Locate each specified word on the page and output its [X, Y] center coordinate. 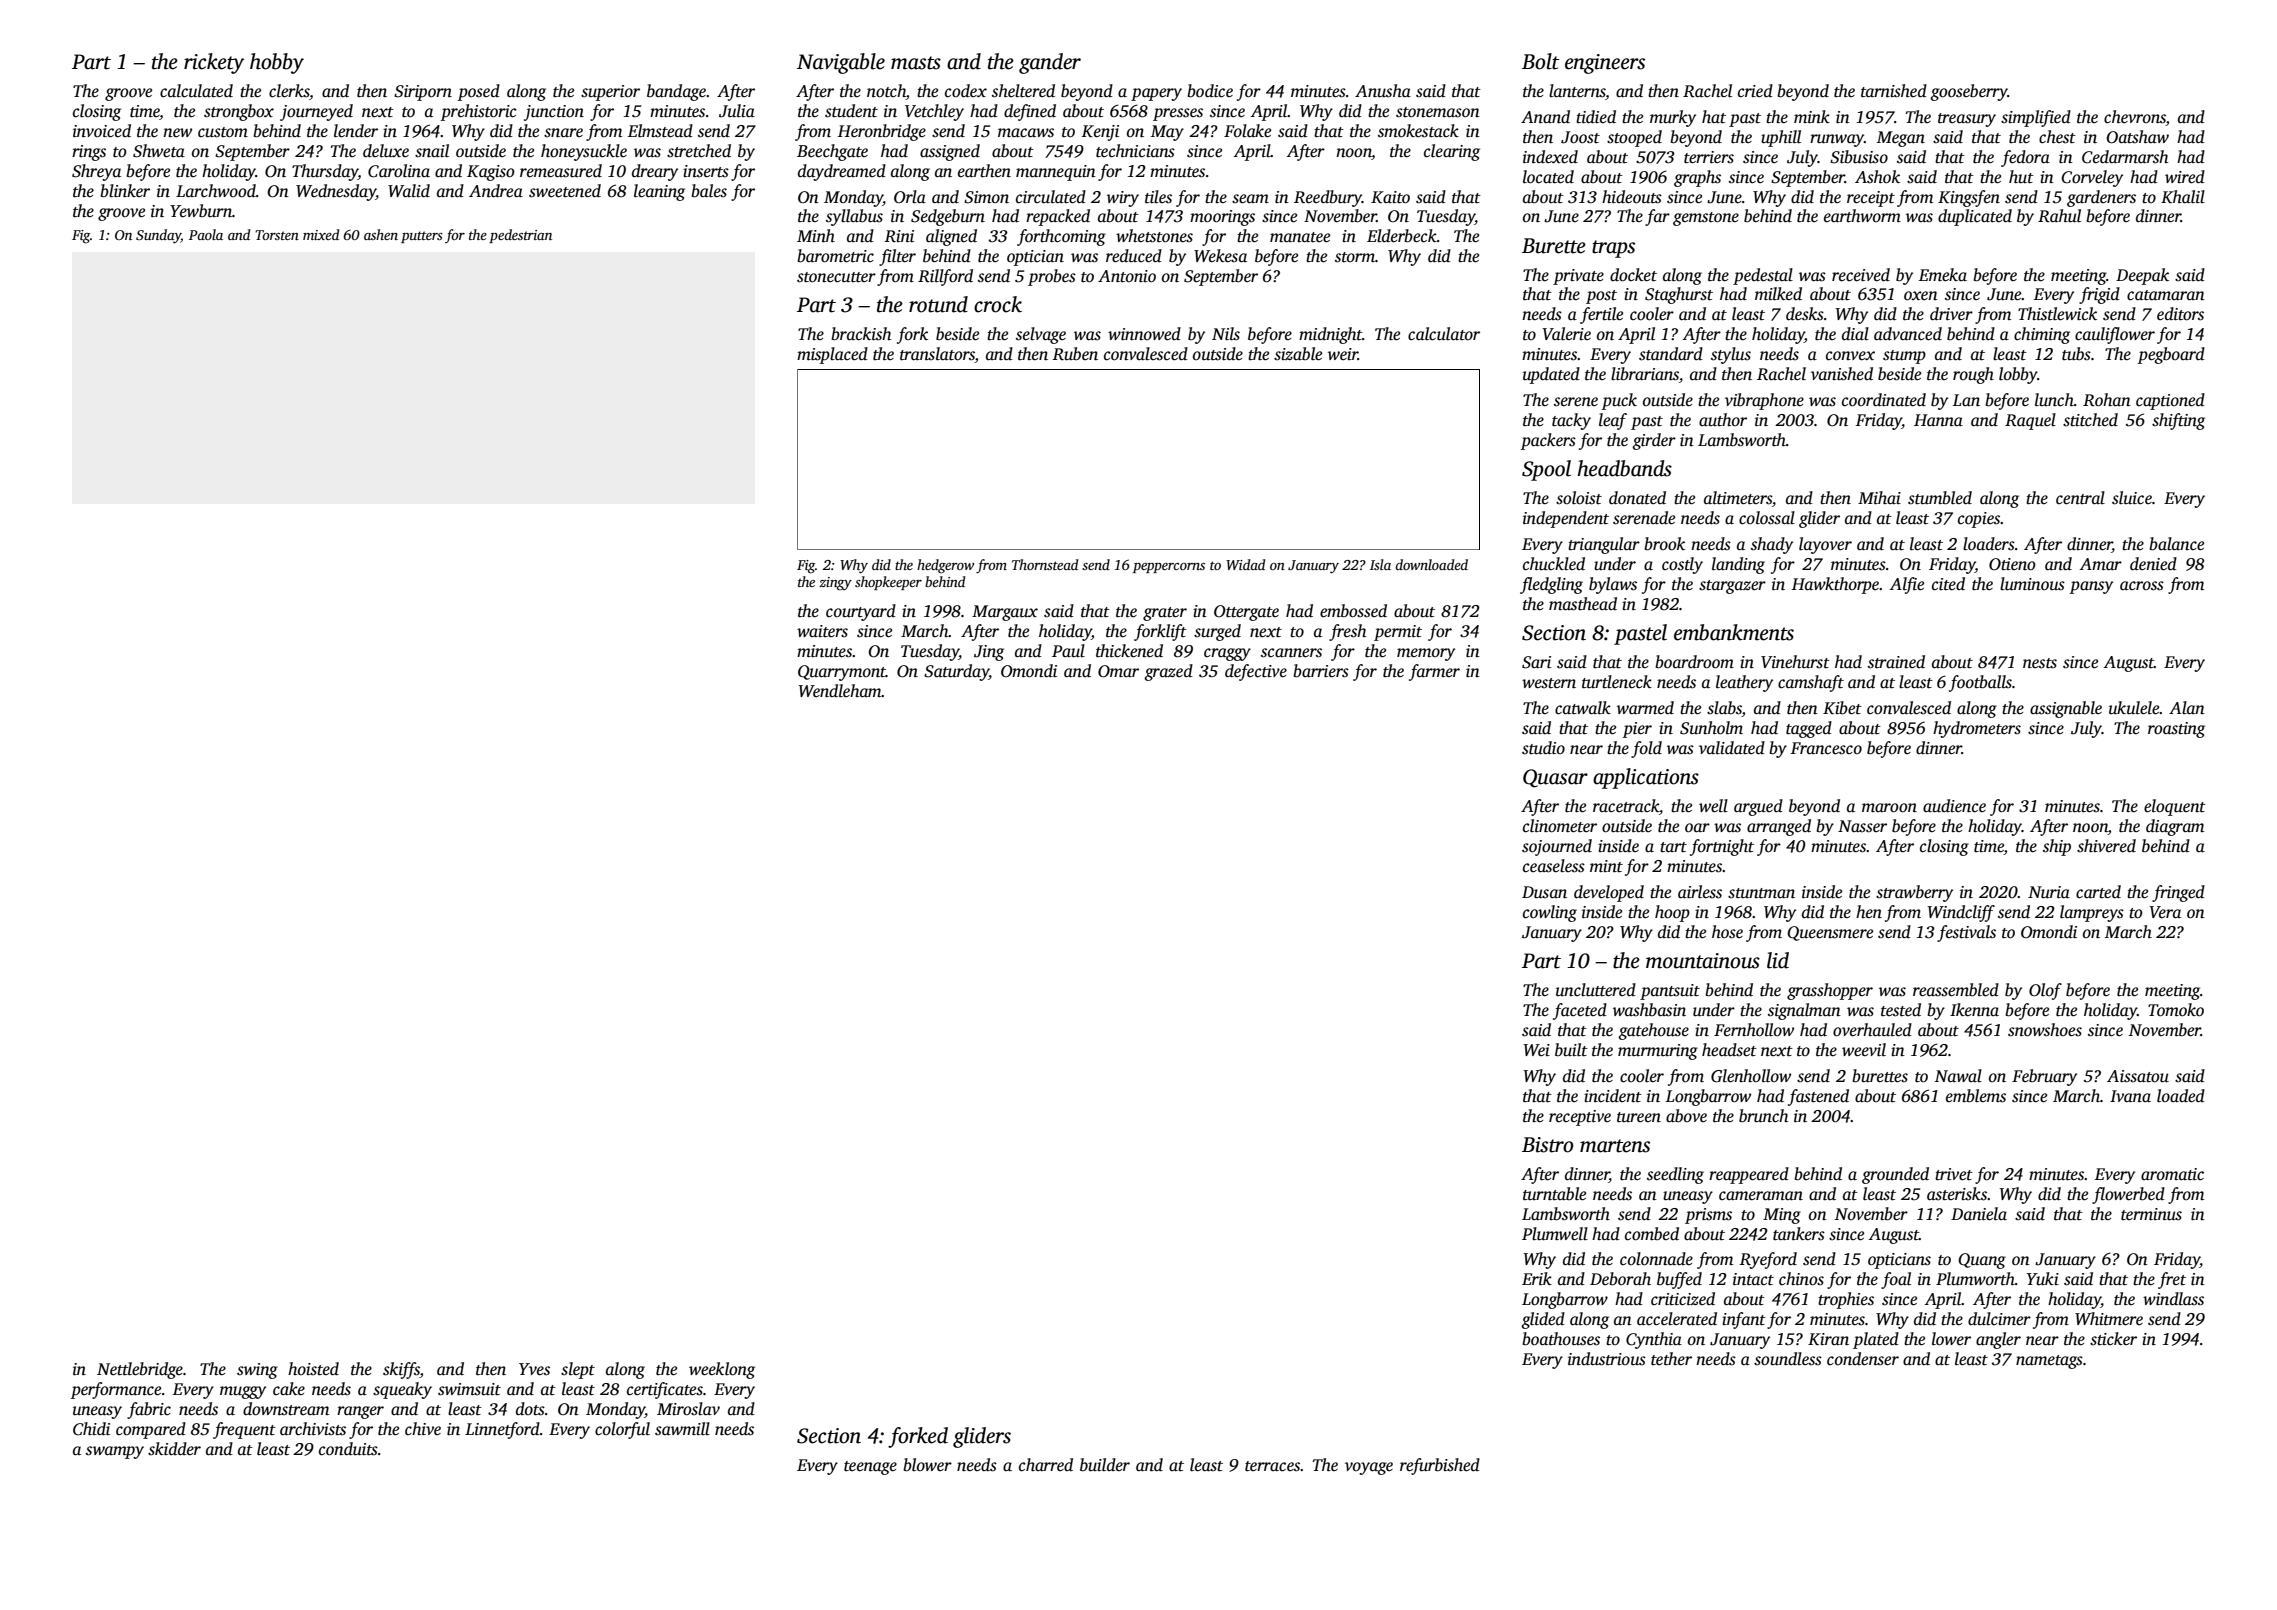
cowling [1550, 913]
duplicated [1975, 217]
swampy [115, 1452]
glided [1543, 1320]
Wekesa [1220, 256]
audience [1954, 806]
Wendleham [840, 691]
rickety [214, 63]
